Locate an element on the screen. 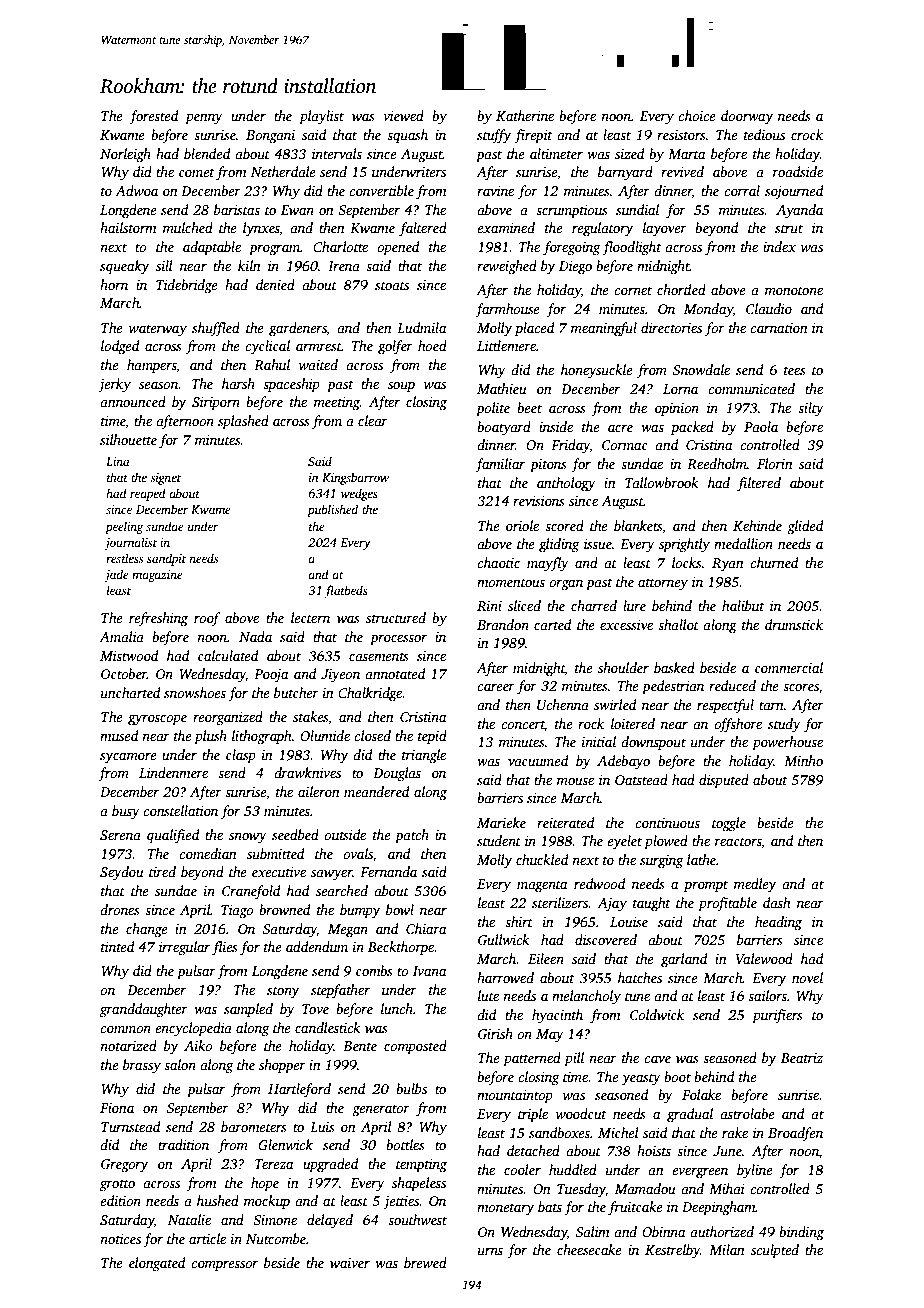  tepid is located at coordinates (432, 737).
